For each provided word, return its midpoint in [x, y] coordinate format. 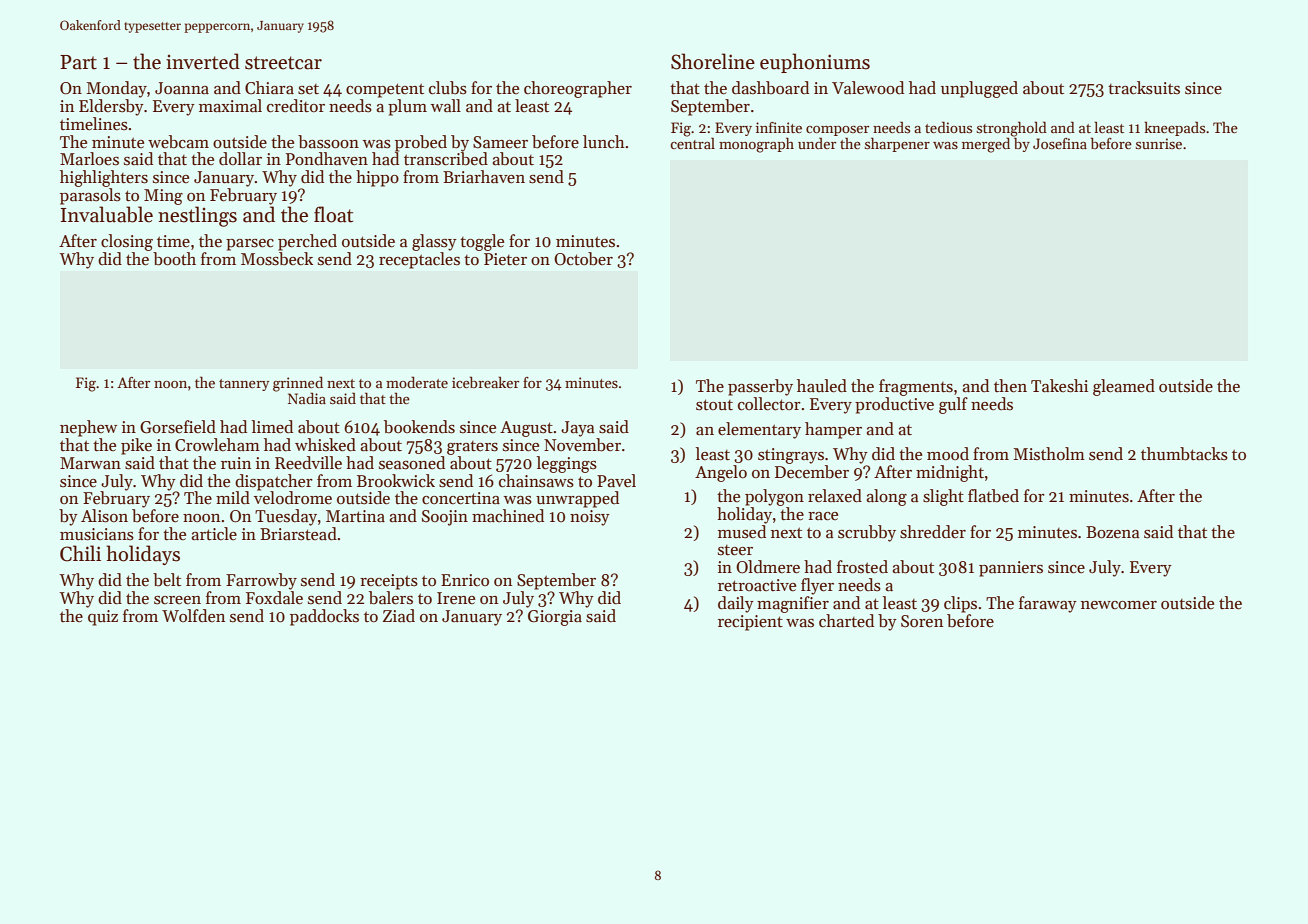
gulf [953, 405]
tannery [244, 385]
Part [78, 62]
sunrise [1159, 143]
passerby [760, 387]
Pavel [616, 481]
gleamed [1124, 387]
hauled [822, 386]
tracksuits [1144, 88]
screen [177, 600]
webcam [178, 142]
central [692, 143]
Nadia [307, 398]
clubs [448, 88]
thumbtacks [1184, 454]
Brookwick [396, 481]
